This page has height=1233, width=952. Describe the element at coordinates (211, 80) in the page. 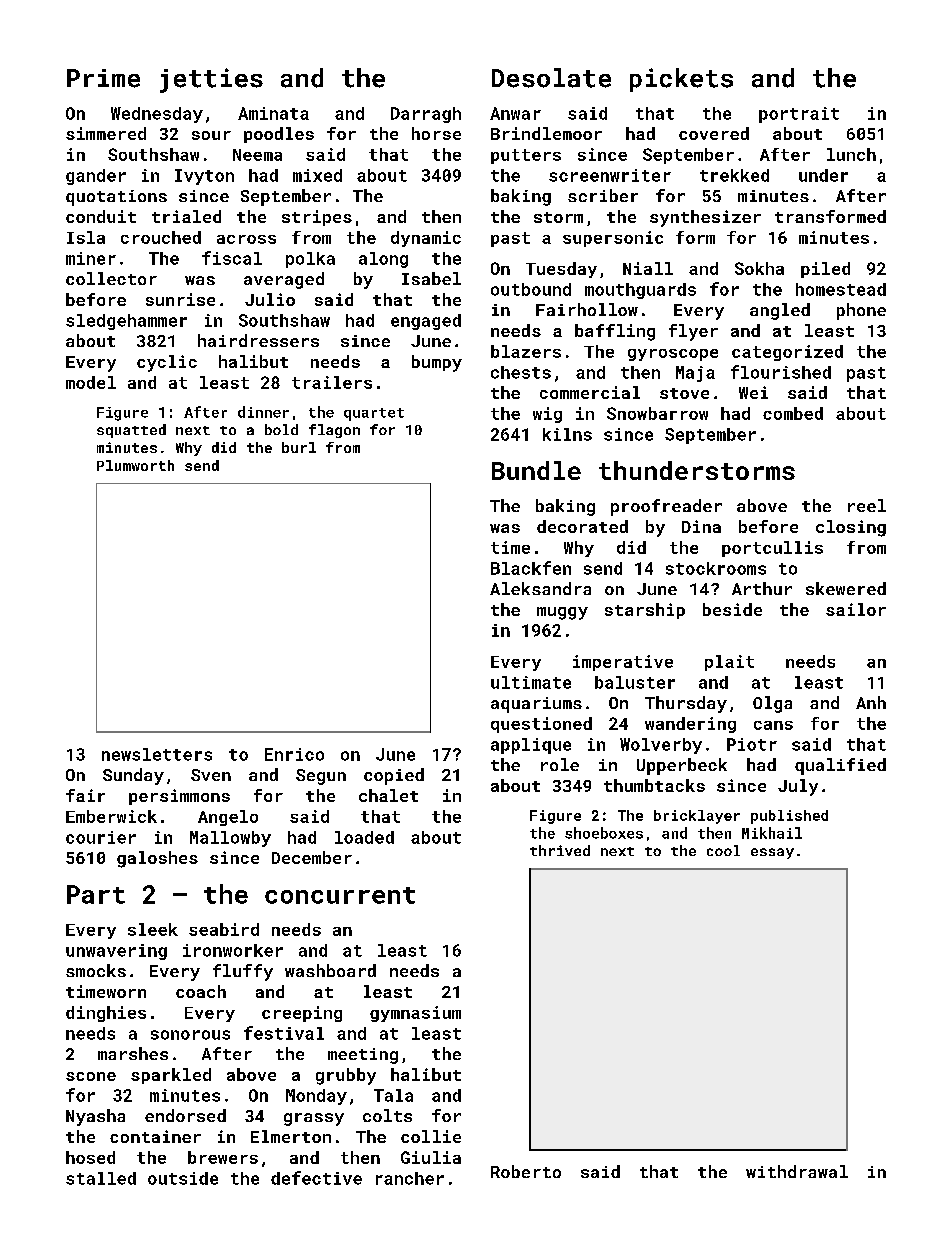

I see `jetties` at that location.
